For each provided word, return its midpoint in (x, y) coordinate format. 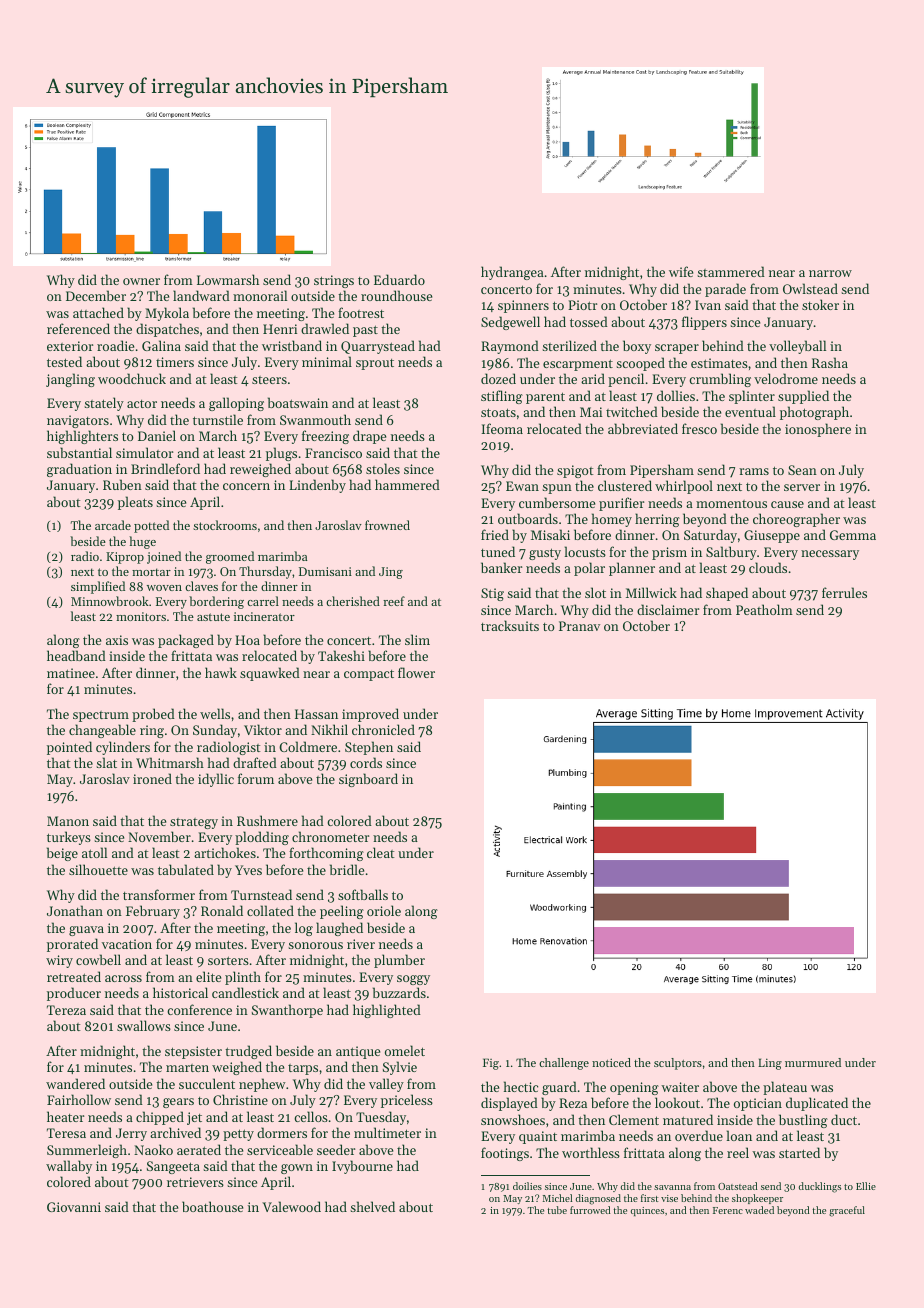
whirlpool (684, 487)
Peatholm (764, 609)
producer (74, 994)
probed (153, 715)
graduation (79, 470)
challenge (564, 1064)
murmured (813, 1062)
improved (370, 715)
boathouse (212, 1206)
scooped (640, 364)
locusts (585, 551)
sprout (375, 364)
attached (98, 312)
